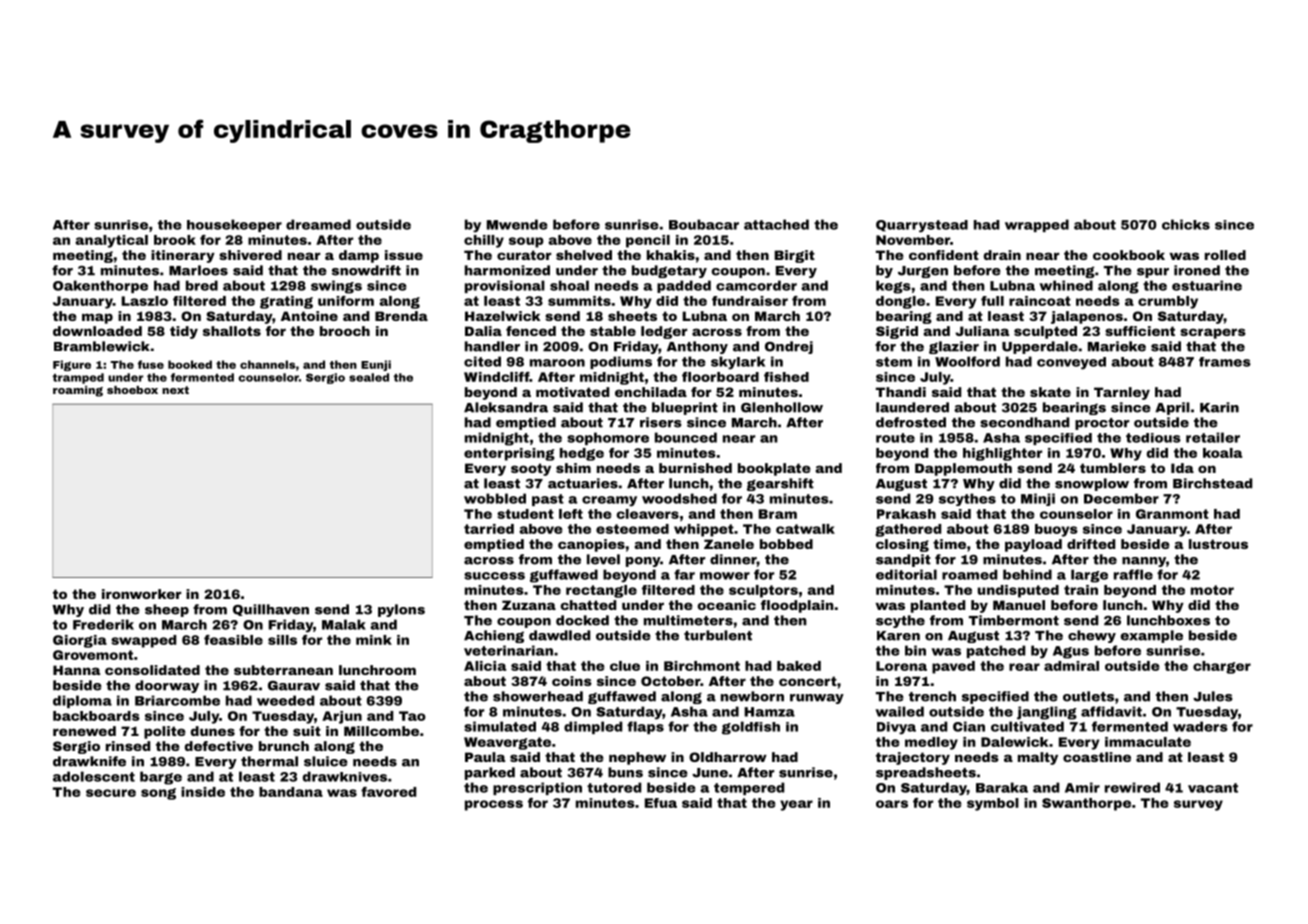 The image size is (1308, 924). I want to click on Efua, so click(661, 803).
